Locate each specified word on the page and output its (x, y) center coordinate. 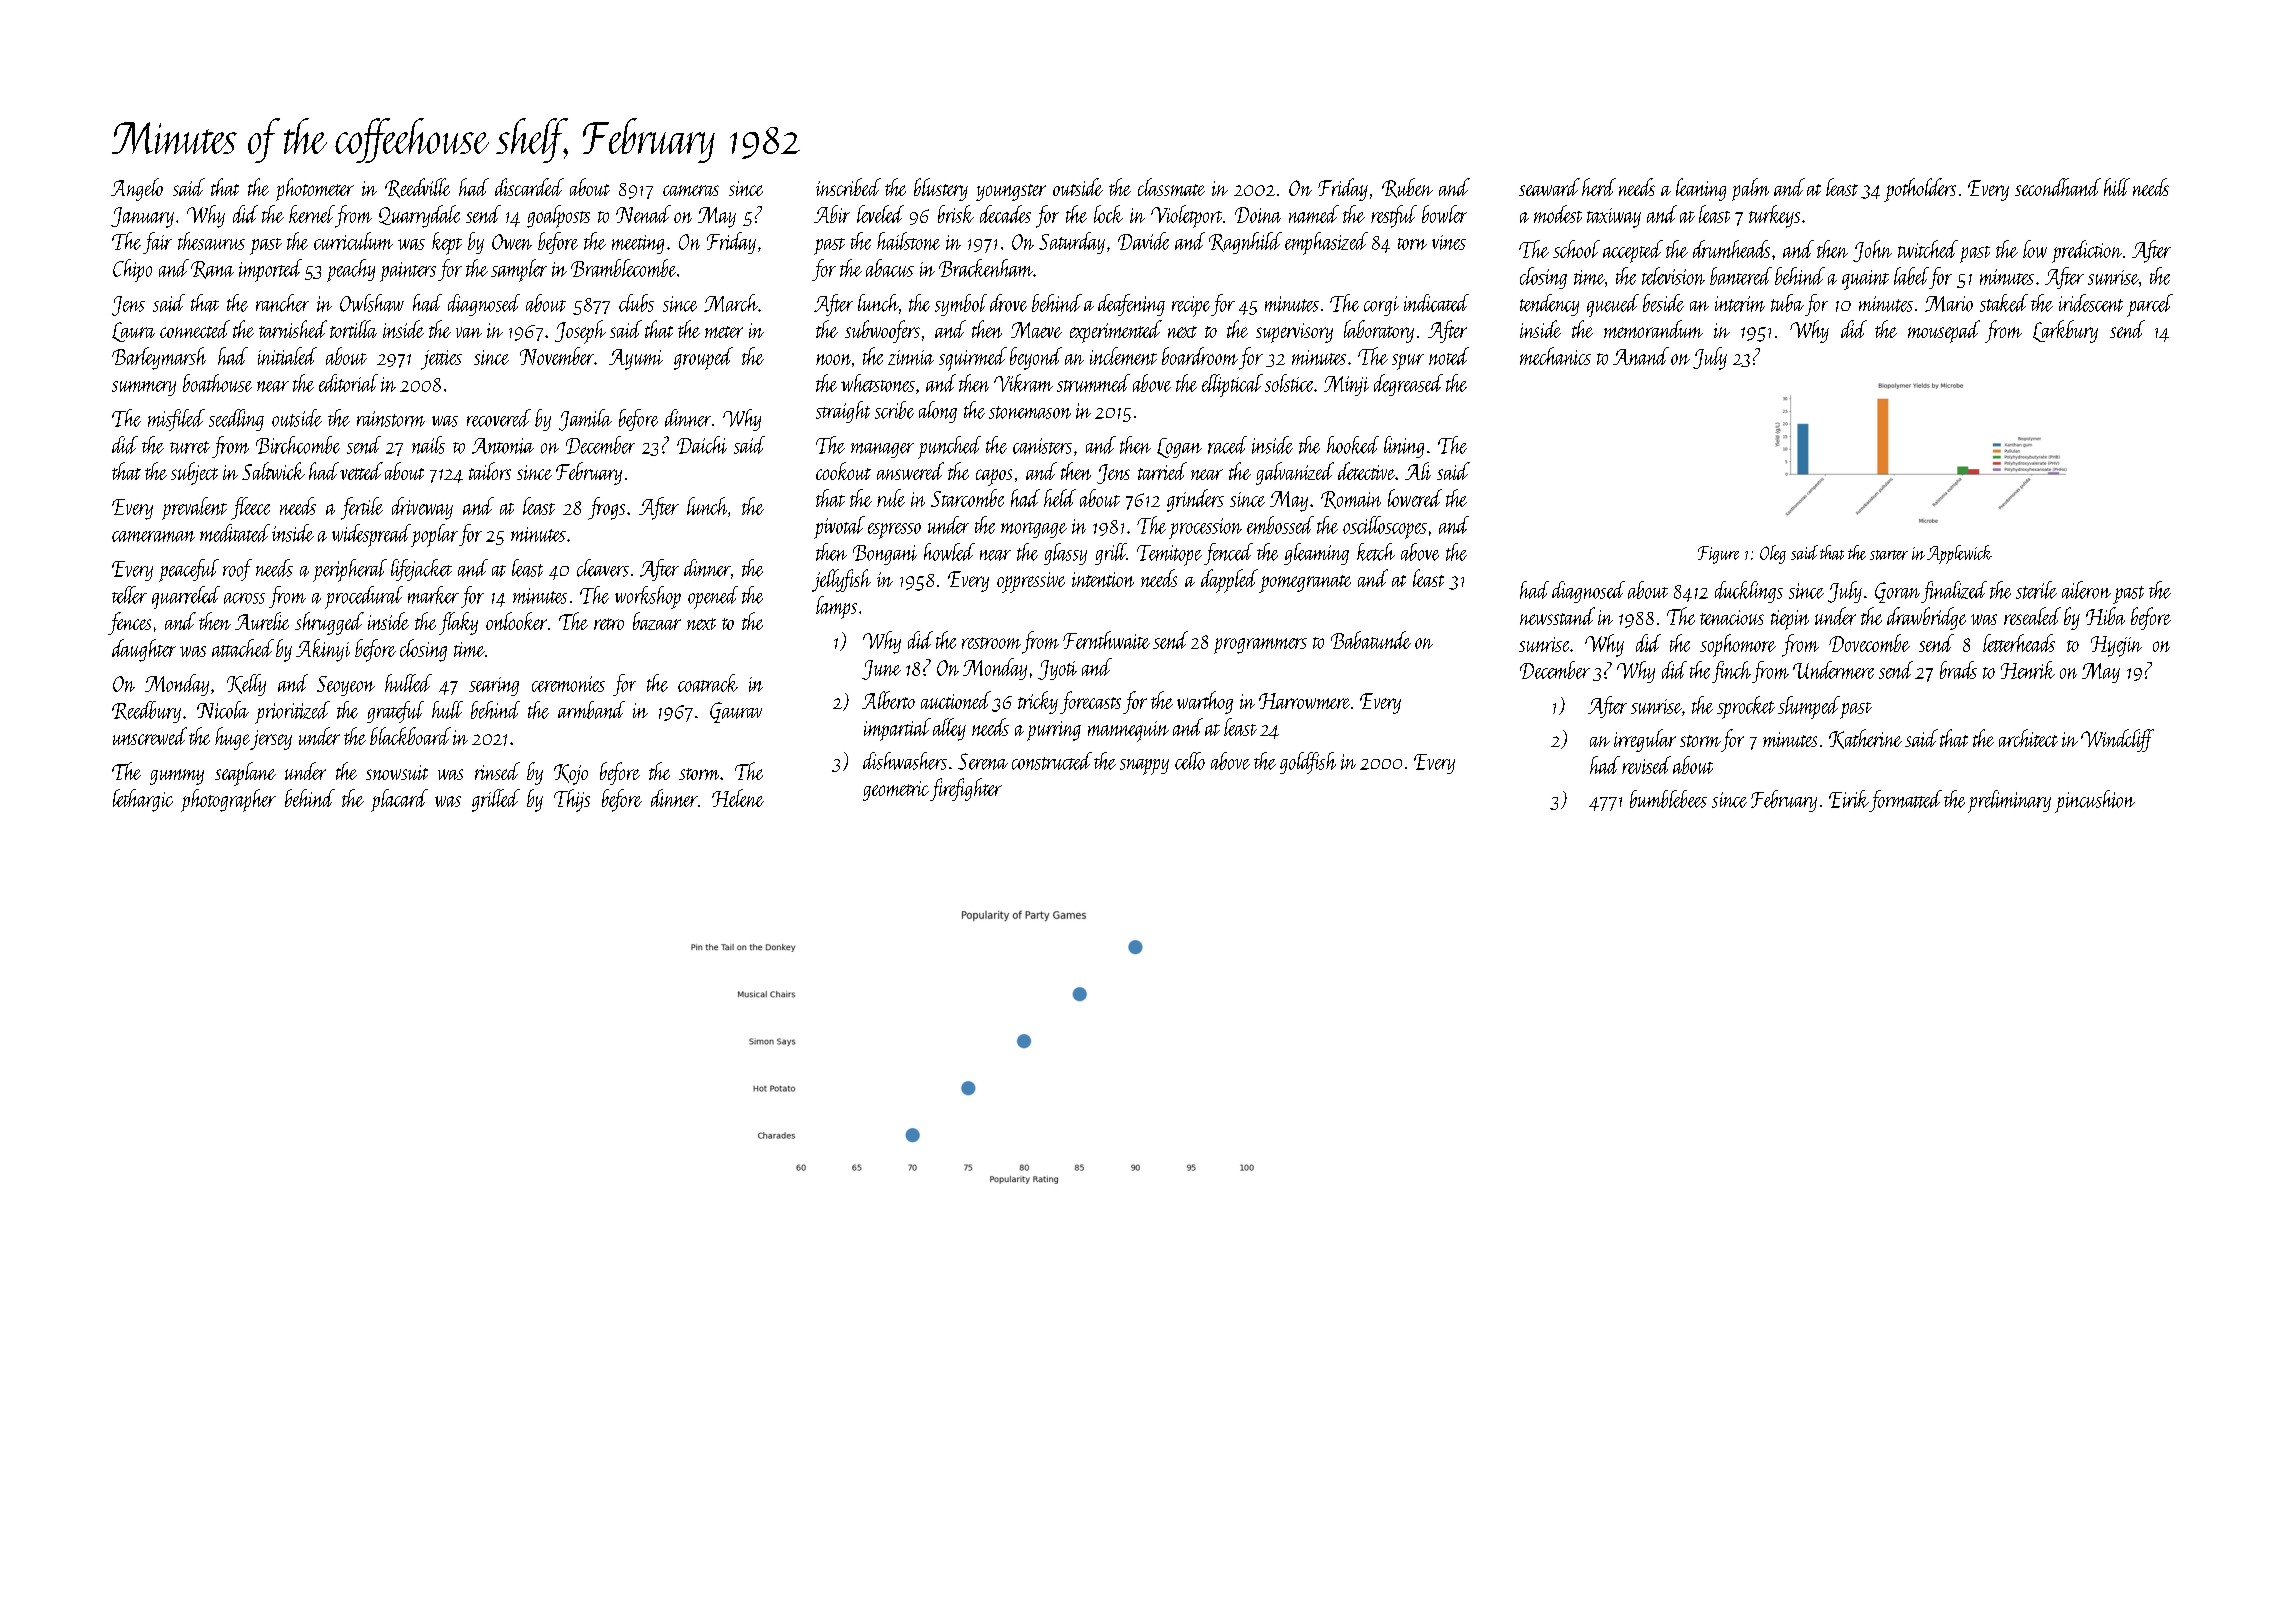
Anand (1641, 356)
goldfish (1308, 763)
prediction (2087, 251)
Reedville (417, 188)
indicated (1436, 303)
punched (949, 447)
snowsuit (397, 772)
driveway (422, 508)
